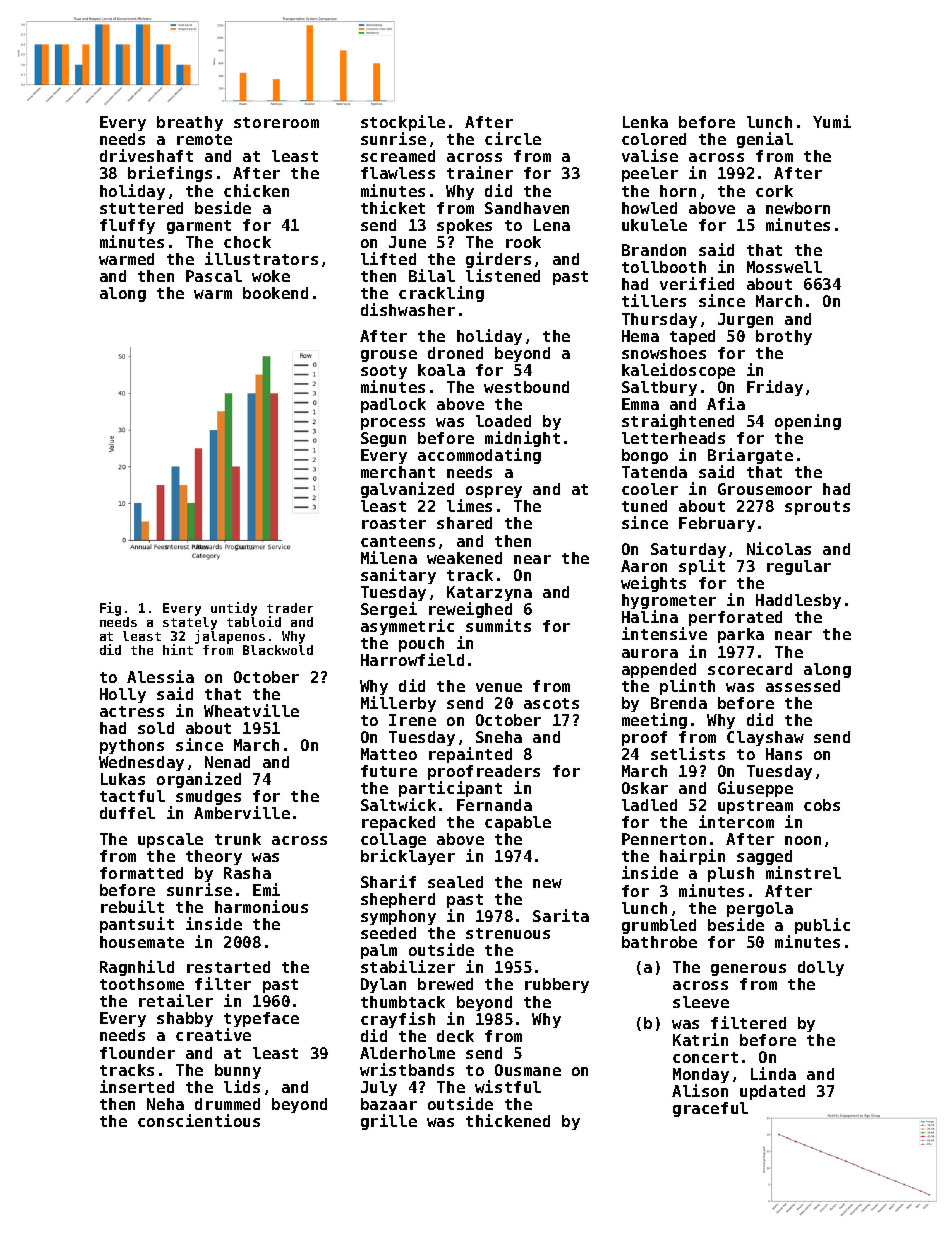 This screenshot has width=952, height=1233. What do you see at coordinates (398, 804) in the screenshot?
I see `Saltwick` at bounding box center [398, 804].
